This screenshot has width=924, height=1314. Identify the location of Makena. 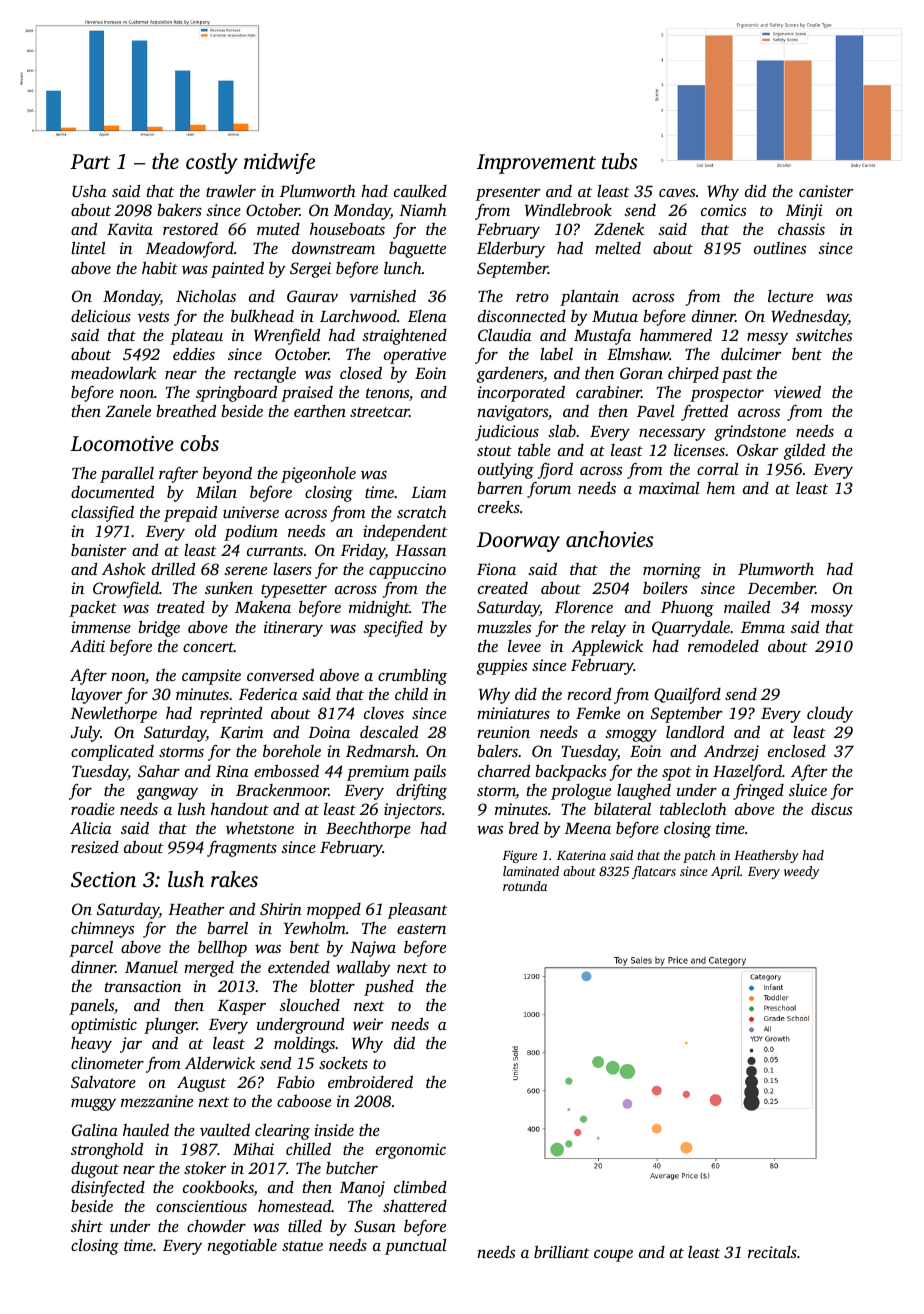
(263, 607).
